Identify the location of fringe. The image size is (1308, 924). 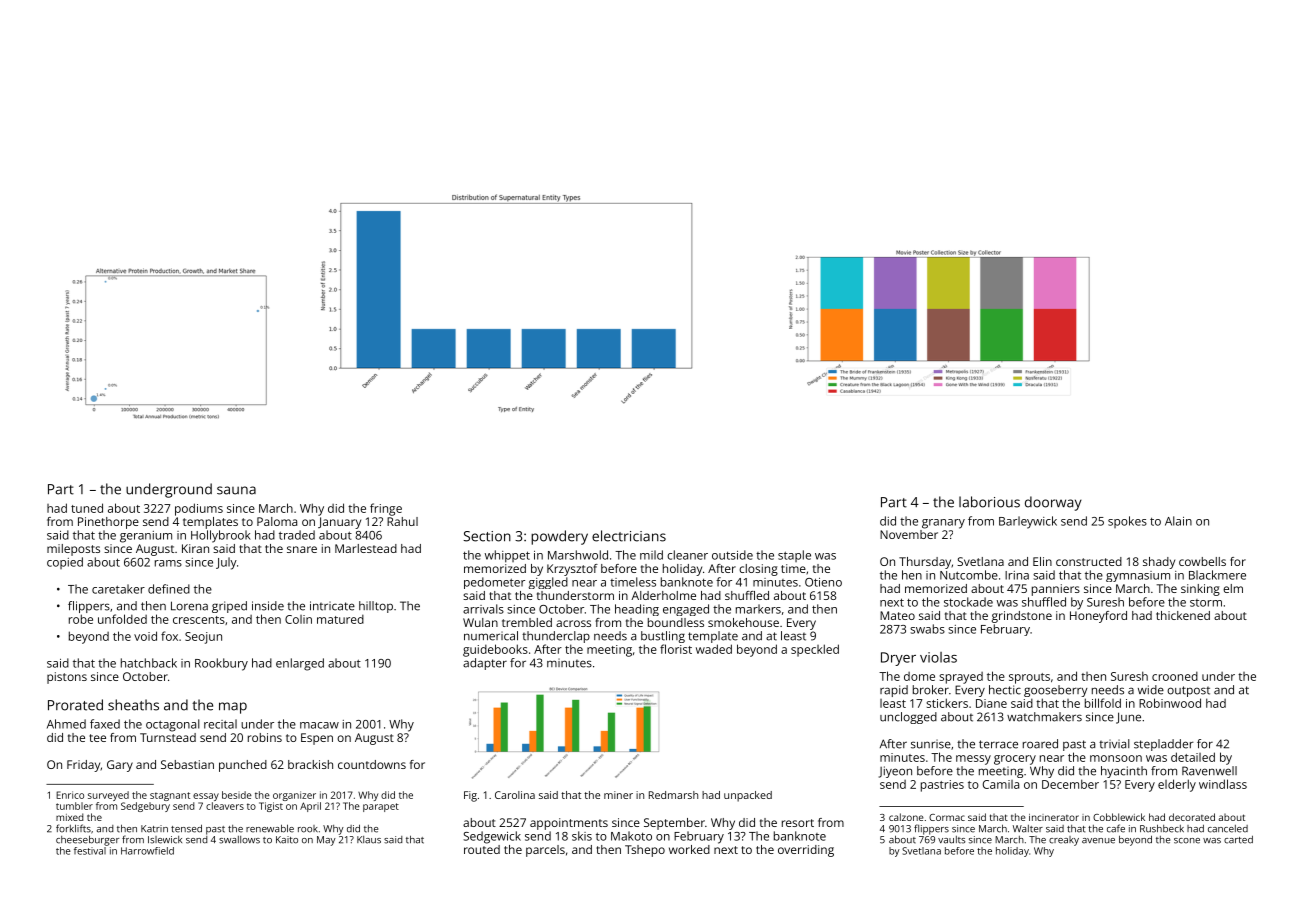
(386, 509).
